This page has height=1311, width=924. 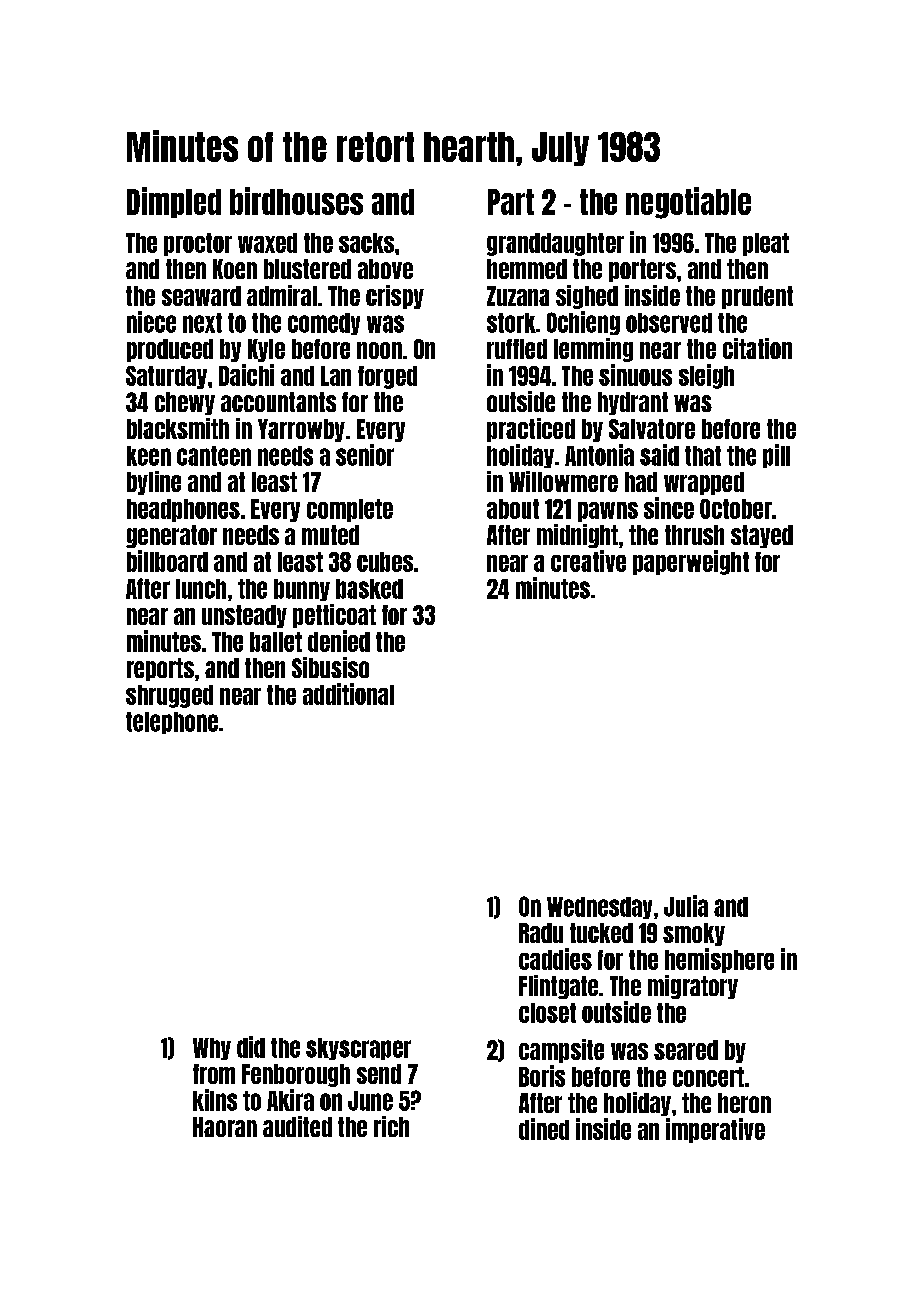 What do you see at coordinates (339, 641) in the page?
I see `denied` at bounding box center [339, 641].
